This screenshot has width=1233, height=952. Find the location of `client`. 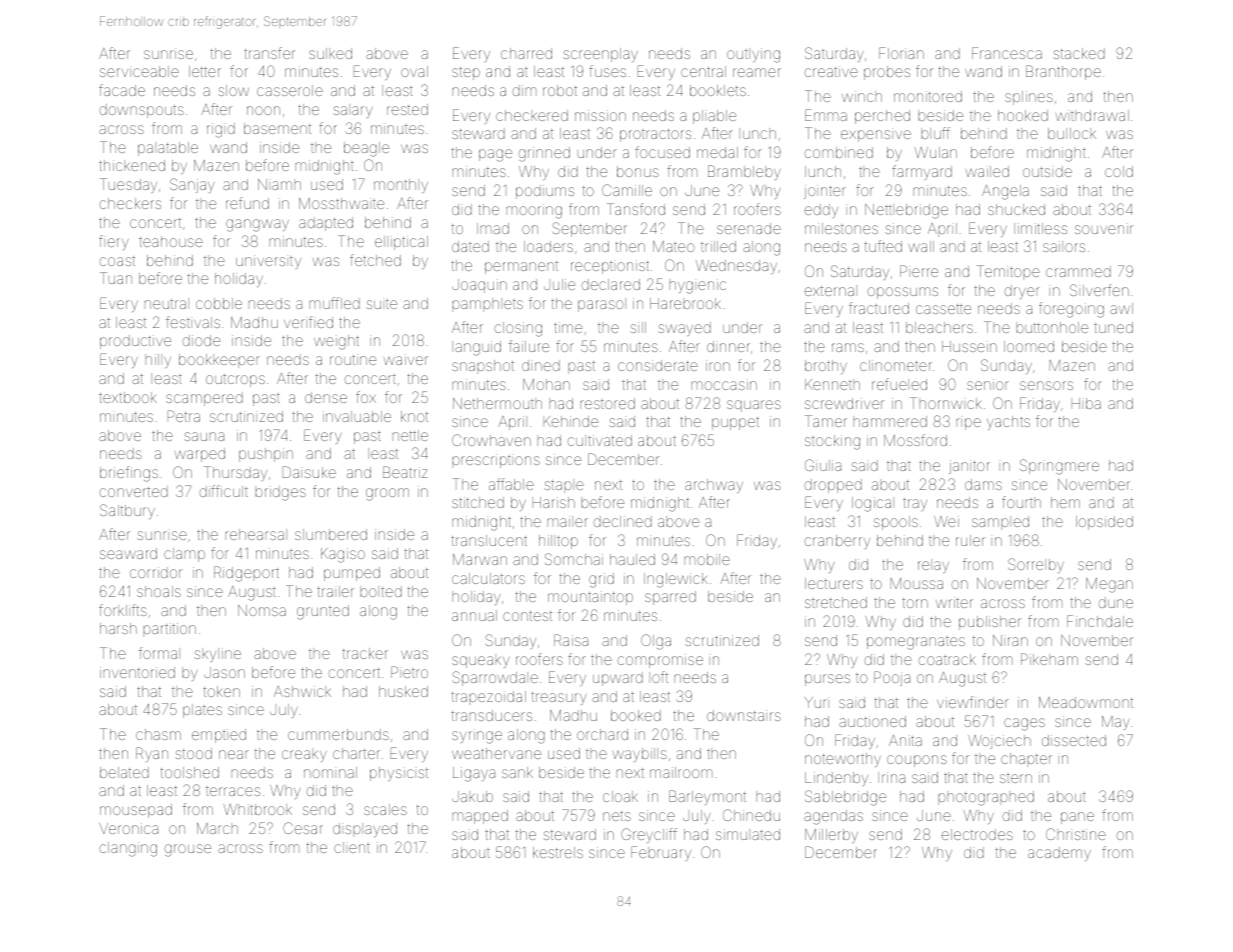

client is located at coordinates (352, 847).
